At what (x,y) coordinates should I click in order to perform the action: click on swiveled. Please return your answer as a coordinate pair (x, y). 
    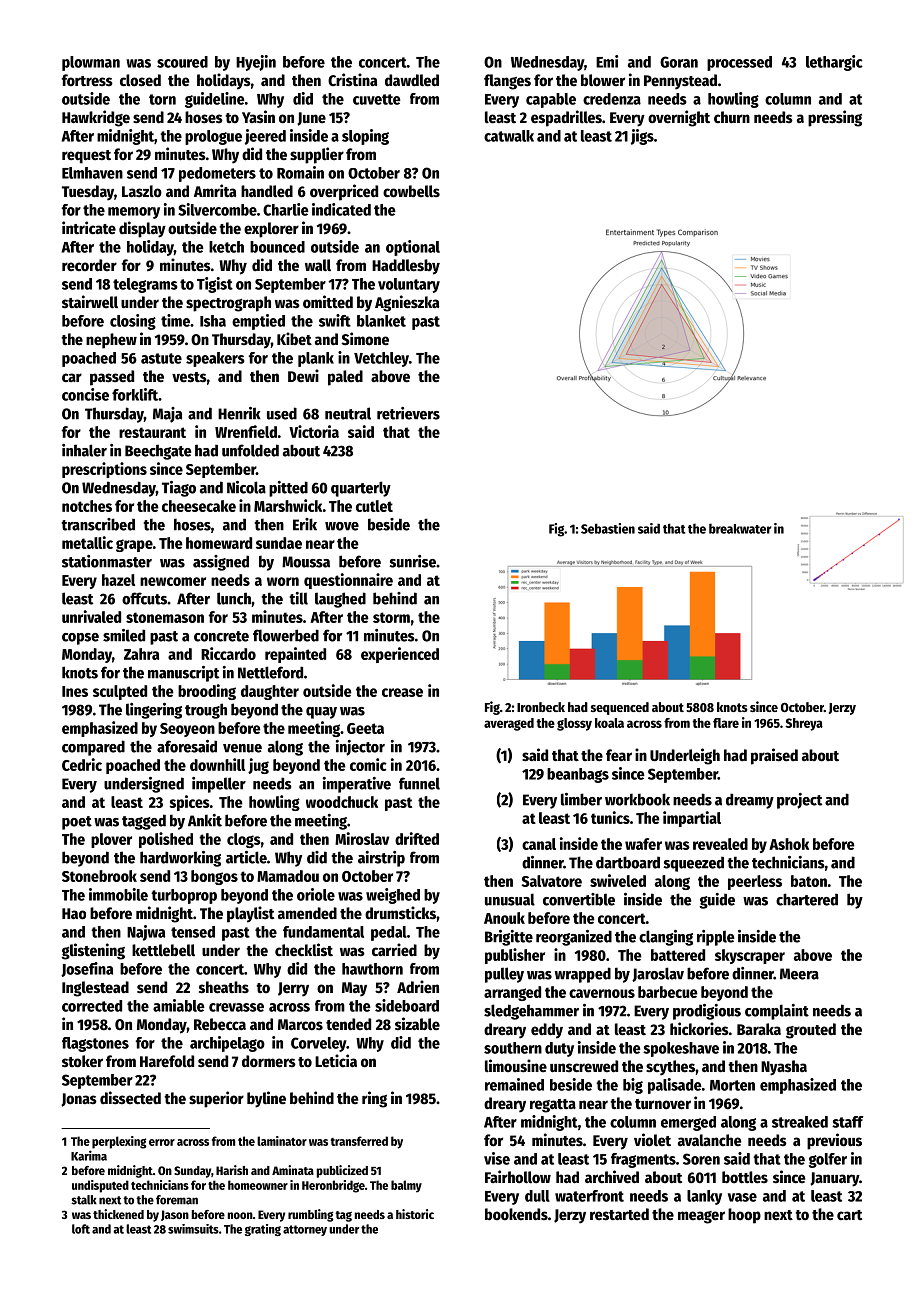
    Looking at the image, I should click on (618, 880).
